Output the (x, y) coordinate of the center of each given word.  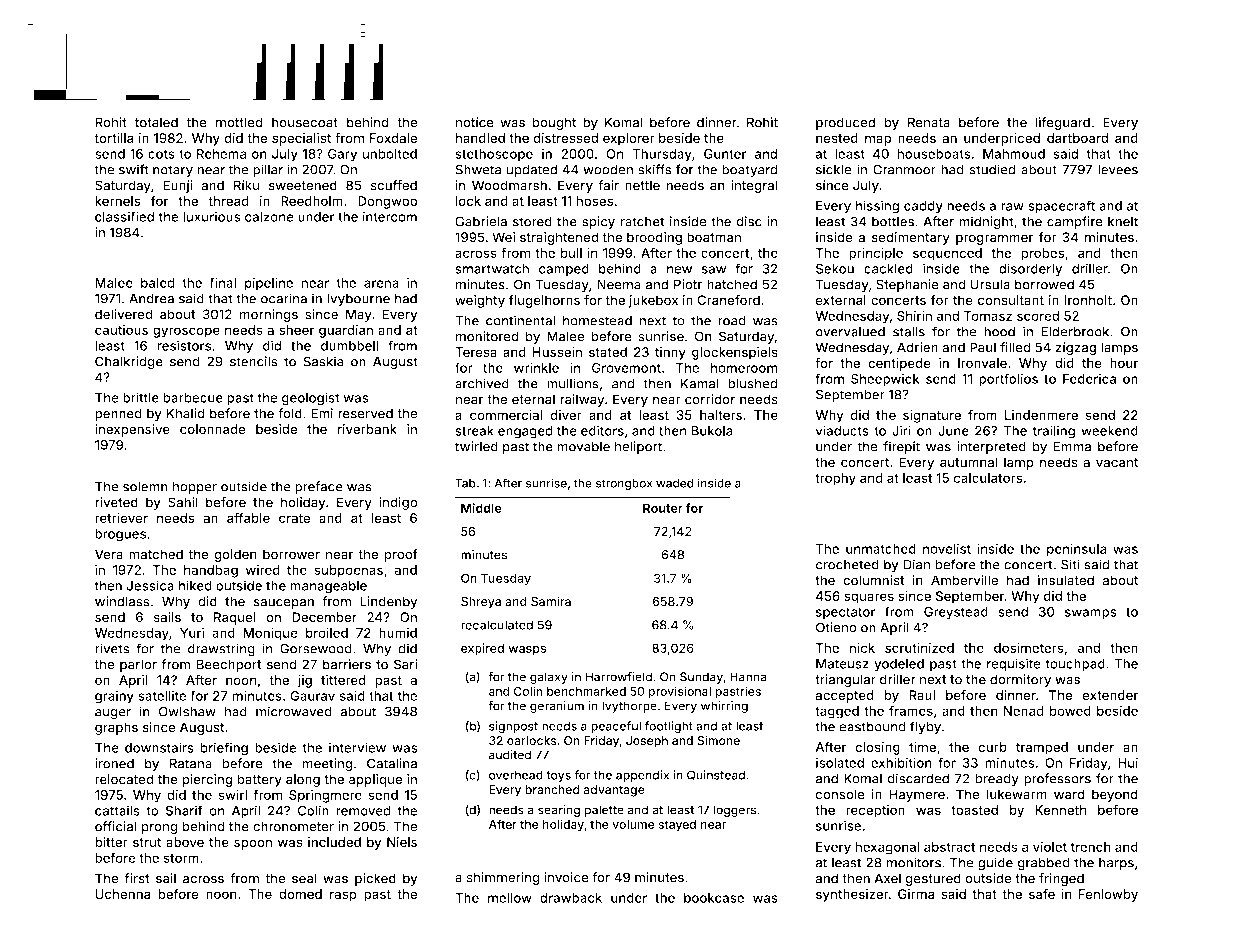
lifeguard (1063, 123)
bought (554, 123)
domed (300, 894)
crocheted (847, 564)
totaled (156, 122)
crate (294, 518)
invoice (566, 877)
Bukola (712, 431)
